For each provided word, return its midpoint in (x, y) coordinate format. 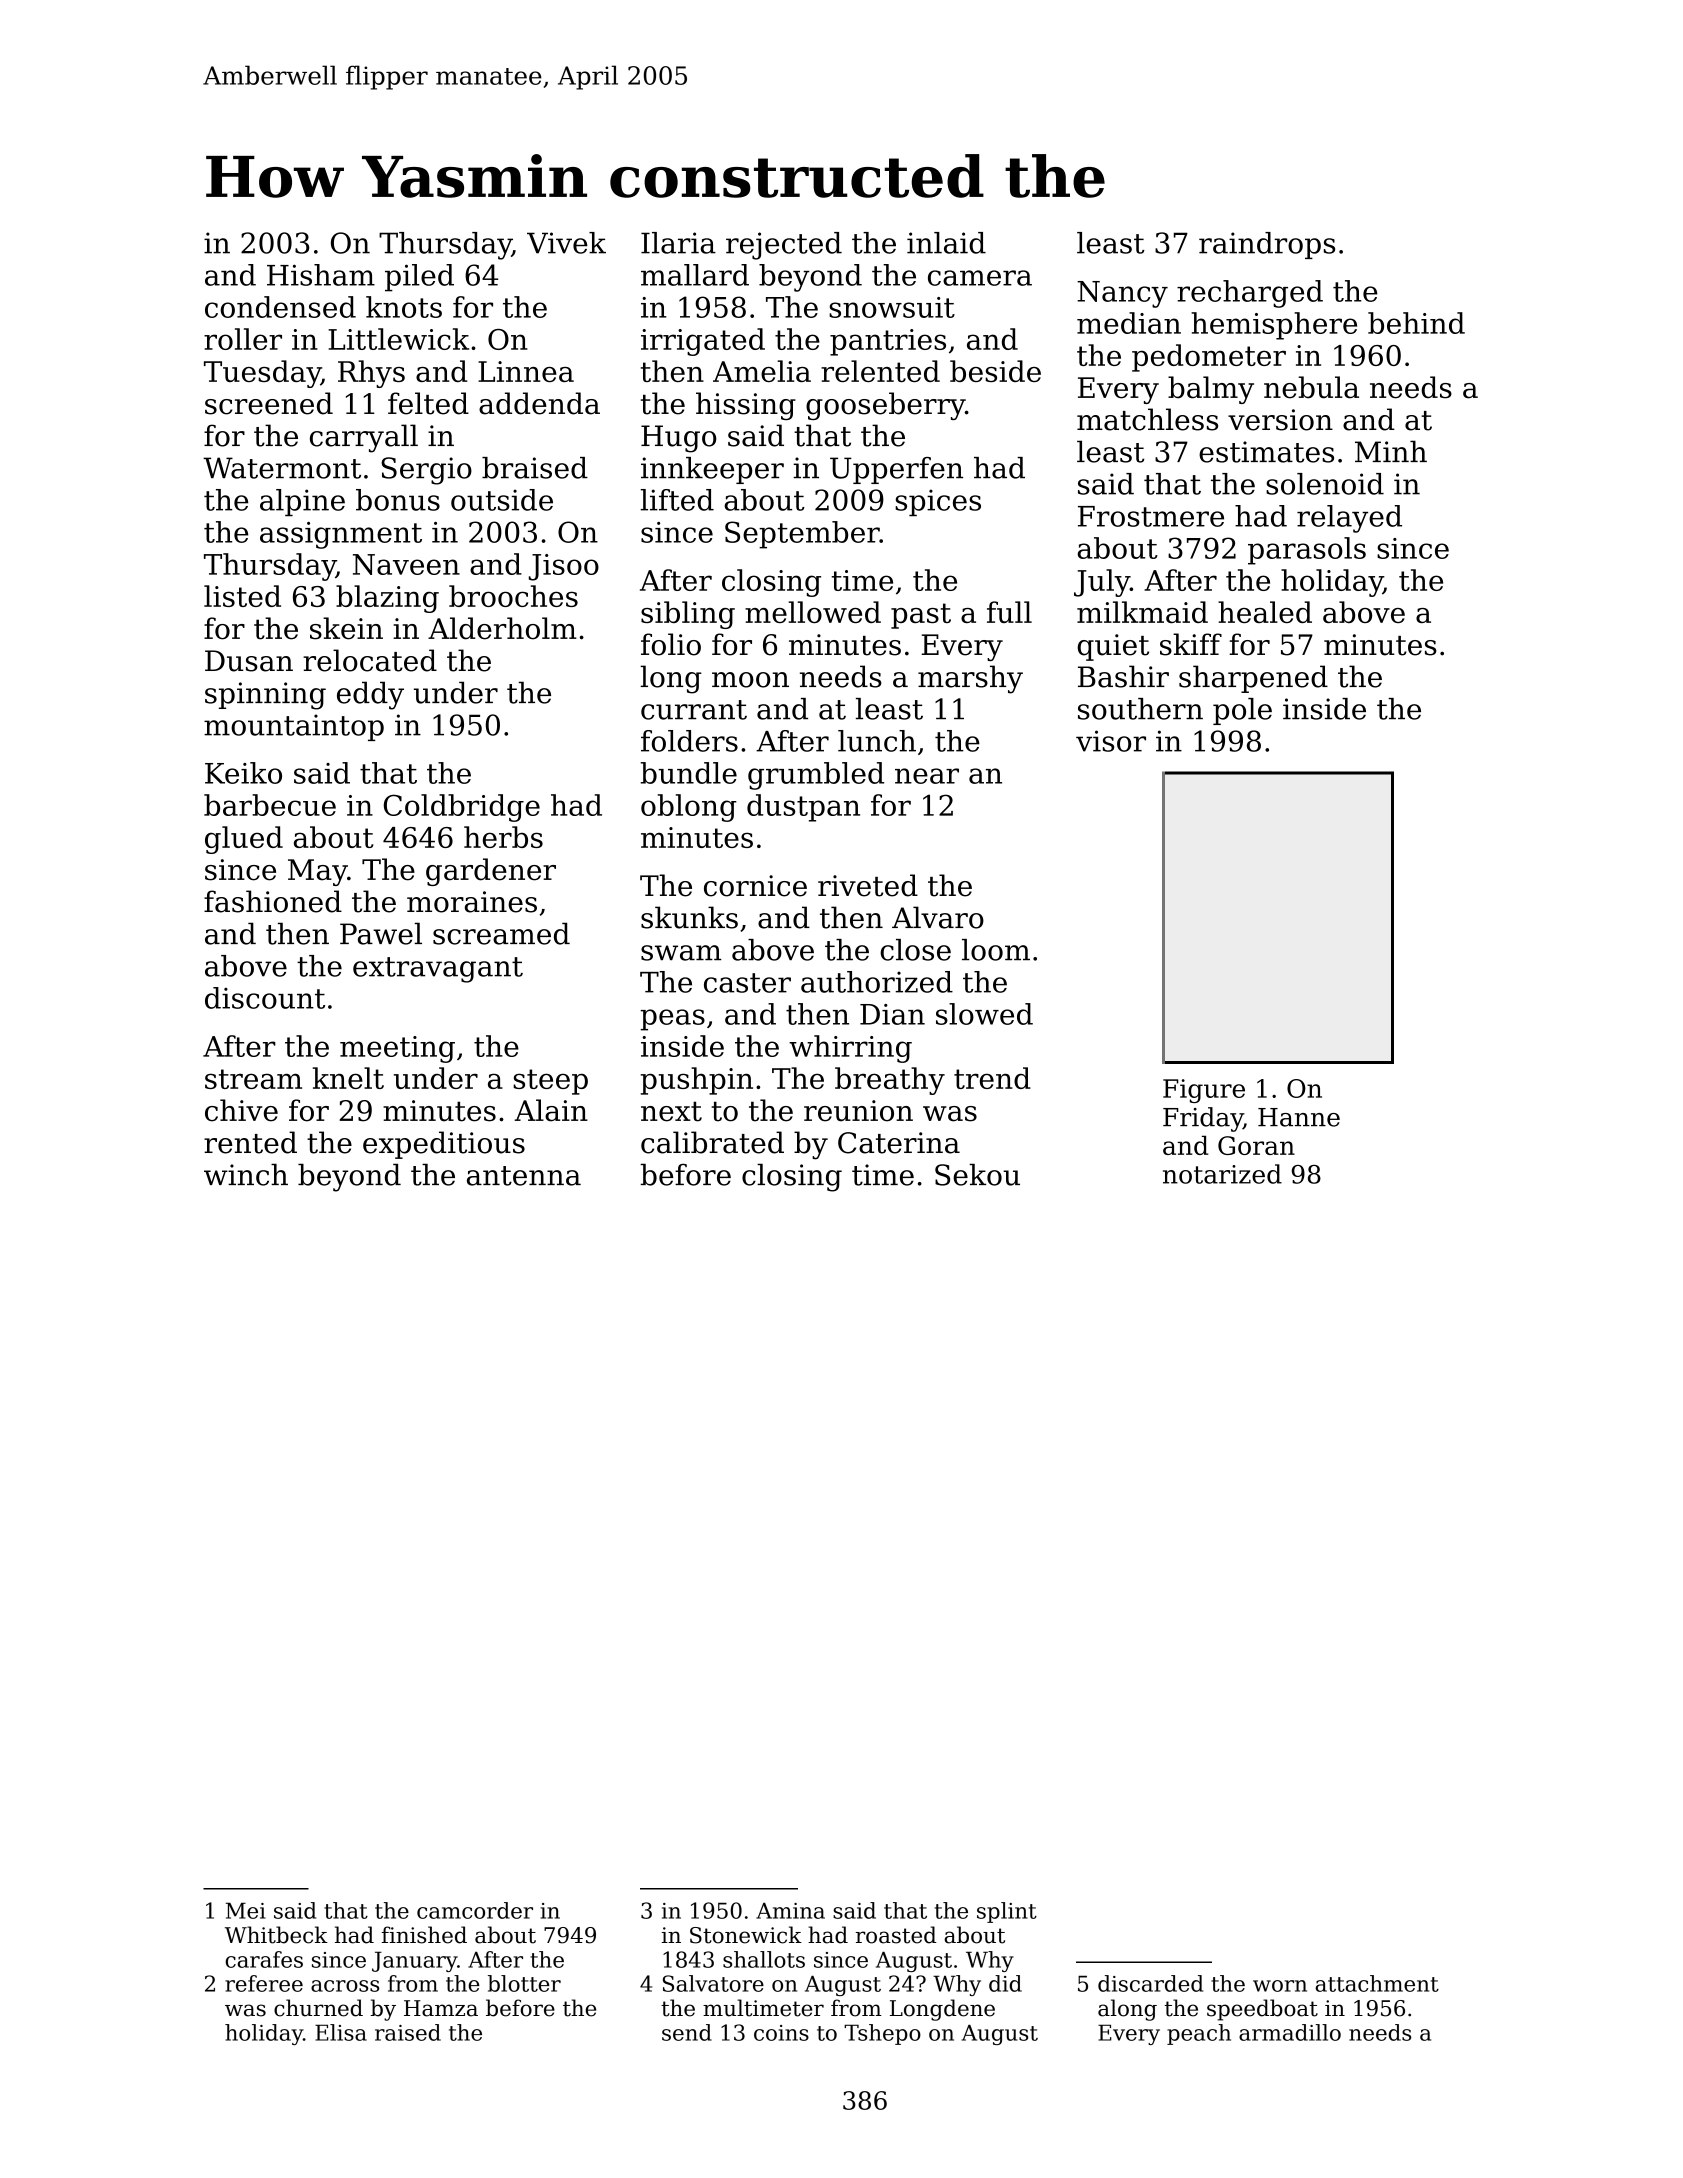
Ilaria (678, 243)
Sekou (977, 1175)
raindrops (1267, 245)
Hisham (321, 275)
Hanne (1299, 1117)
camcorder (475, 1910)
